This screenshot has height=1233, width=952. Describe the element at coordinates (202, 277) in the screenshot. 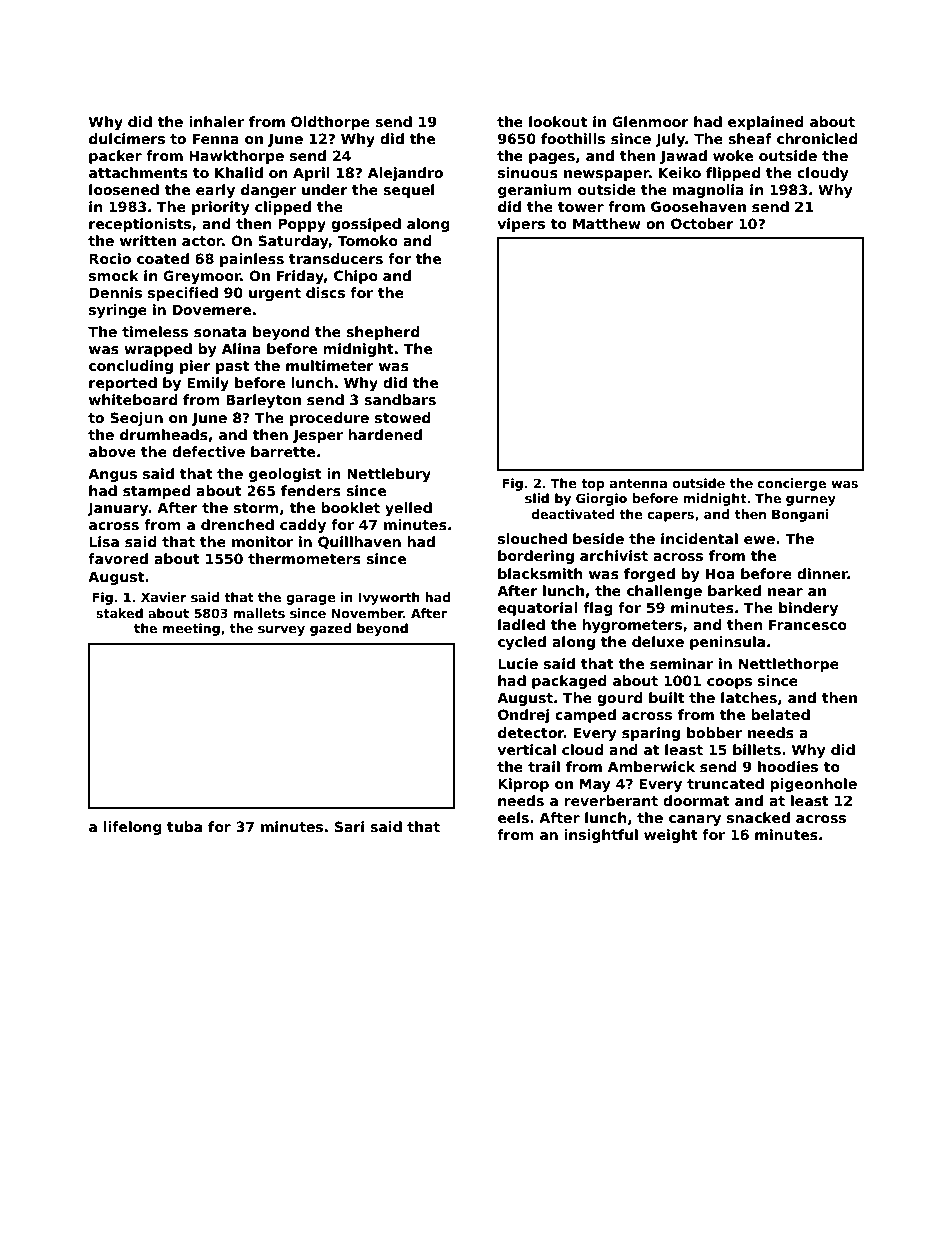

I see `Greymoor` at that location.
